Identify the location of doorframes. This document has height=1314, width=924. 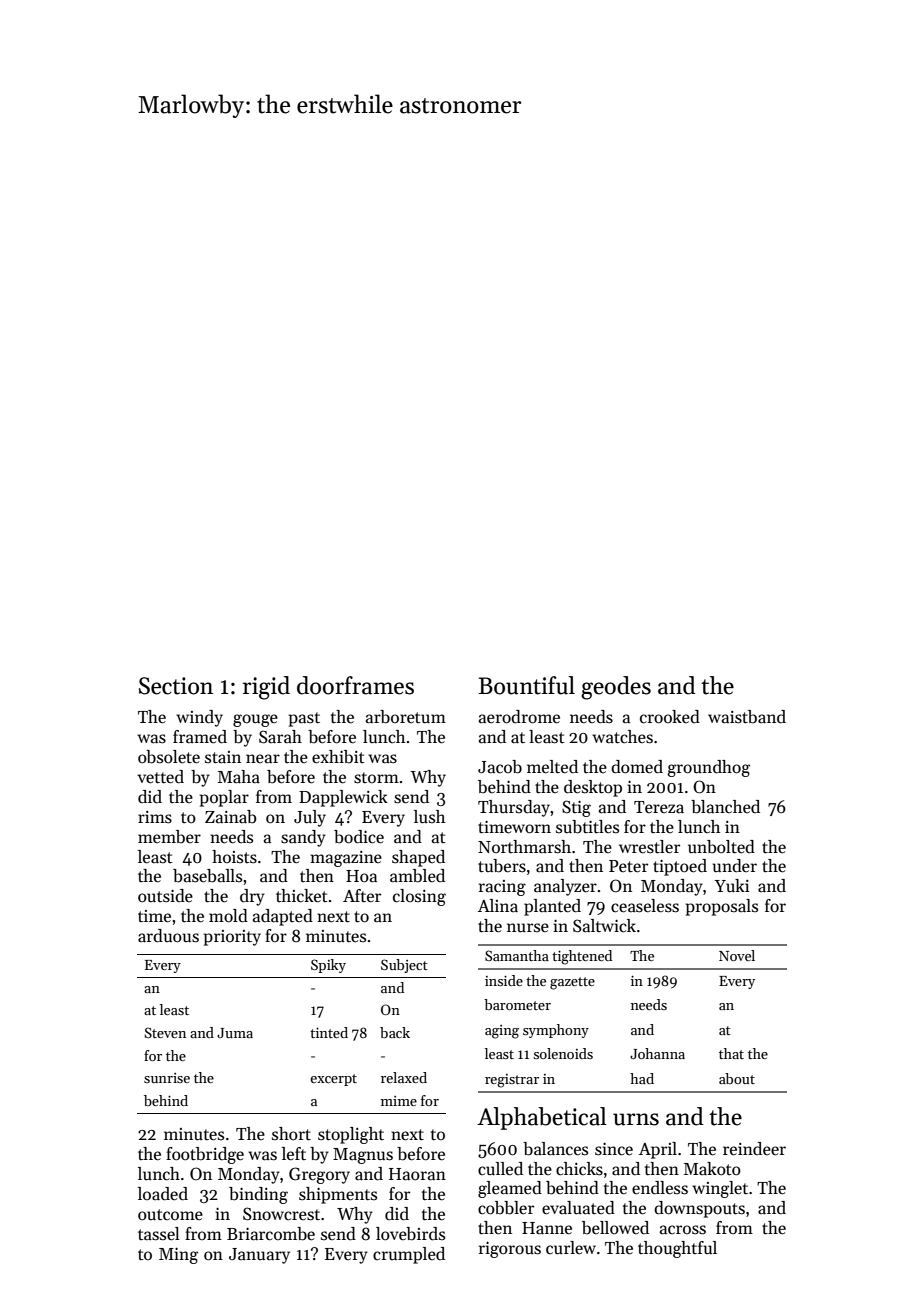
(355, 685).
